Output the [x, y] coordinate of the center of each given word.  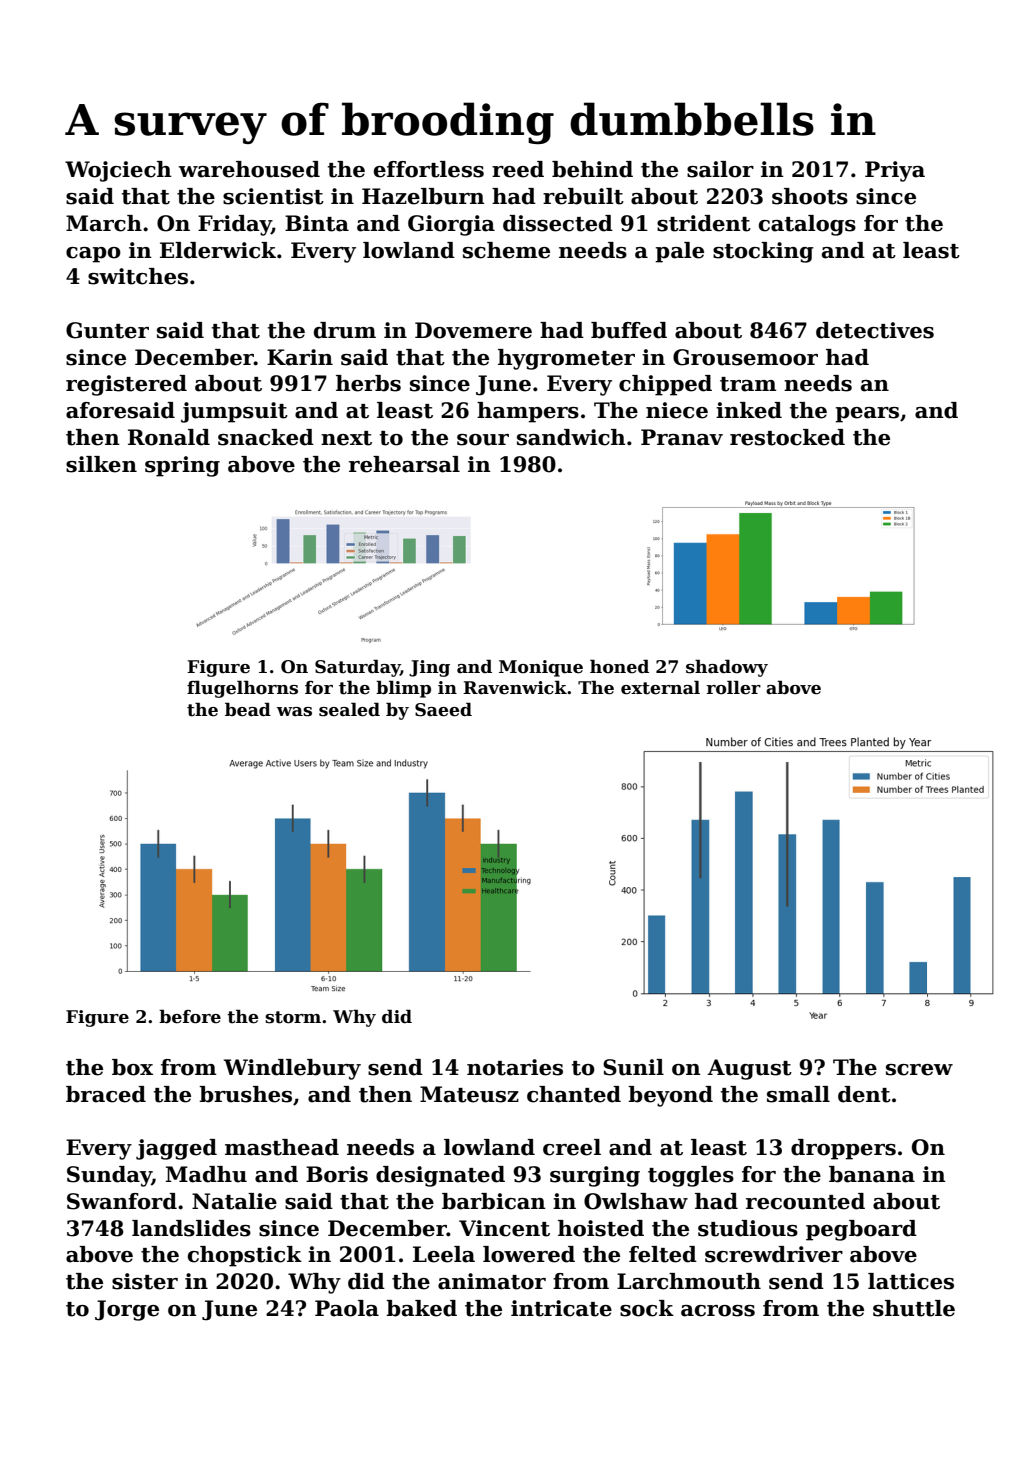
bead [248, 709]
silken [101, 464]
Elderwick [218, 250]
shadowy [727, 668]
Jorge [127, 1310]
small [798, 1094]
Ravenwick [515, 687]
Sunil [633, 1067]
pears [867, 415]
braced [106, 1094]
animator [492, 1281]
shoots [810, 196]
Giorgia [451, 225]
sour [483, 440]
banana [872, 1174]
